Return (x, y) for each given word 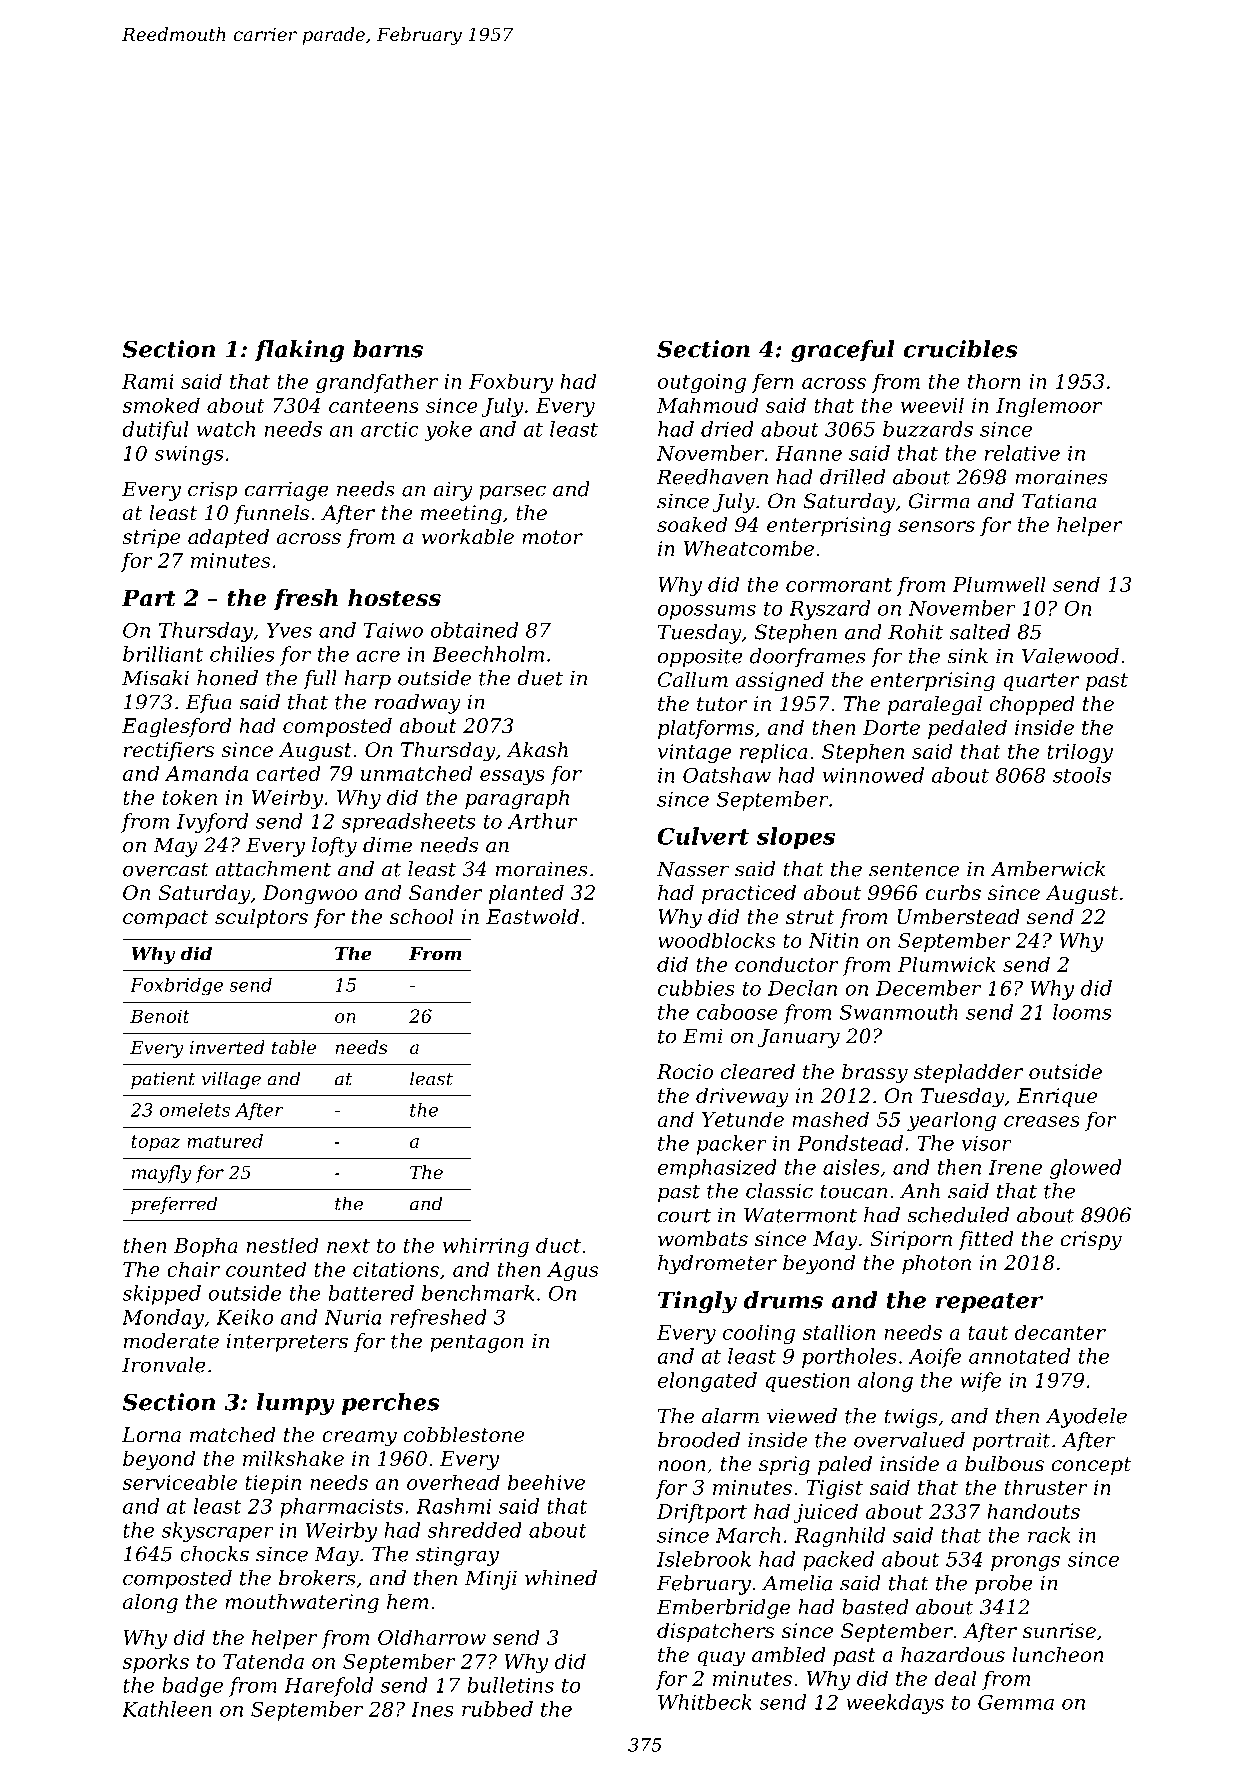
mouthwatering (302, 1604)
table (294, 1047)
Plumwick (947, 964)
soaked (692, 525)
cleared (758, 1072)
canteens (374, 406)
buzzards (928, 429)
